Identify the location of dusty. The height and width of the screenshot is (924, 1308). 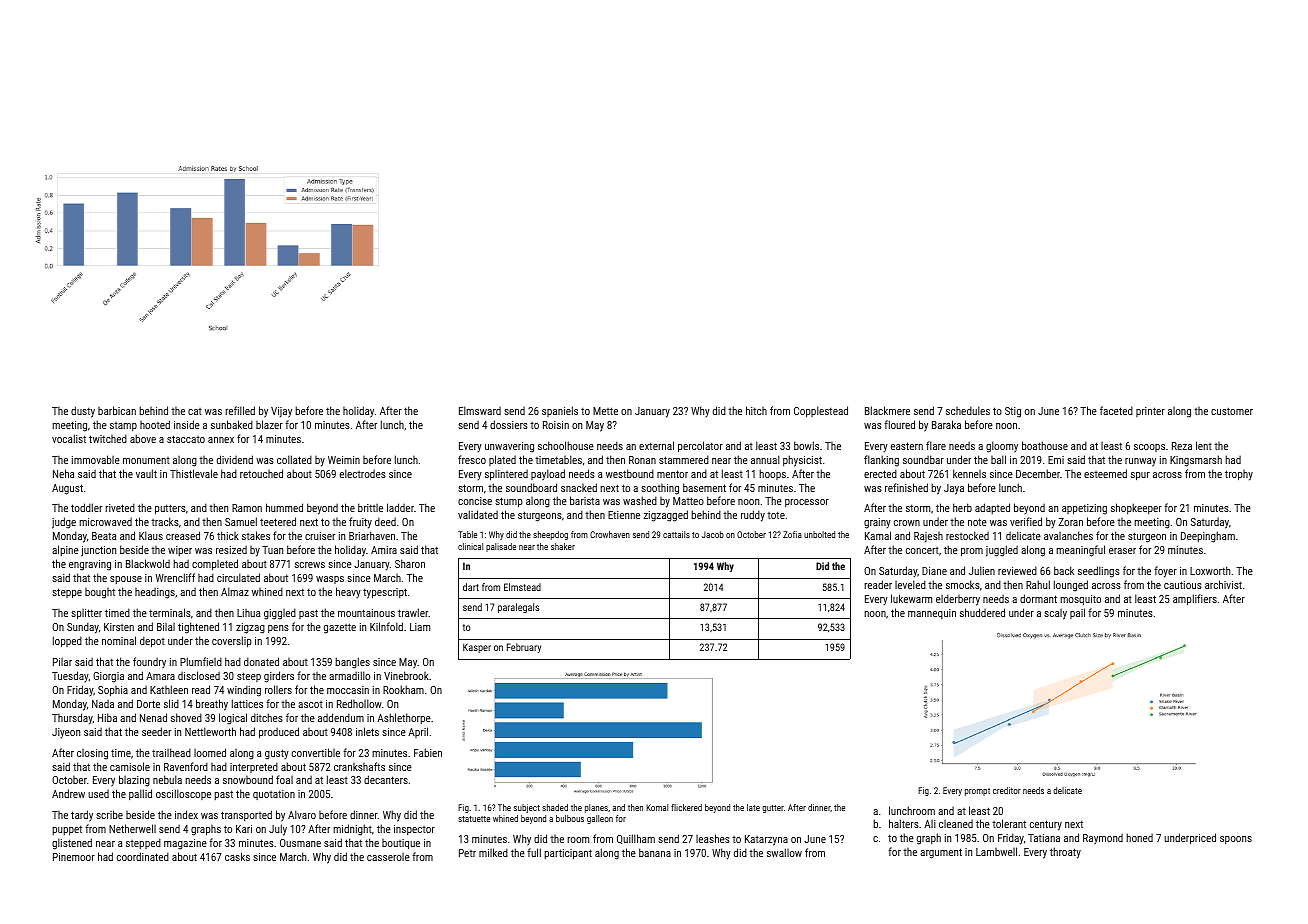
(83, 412).
